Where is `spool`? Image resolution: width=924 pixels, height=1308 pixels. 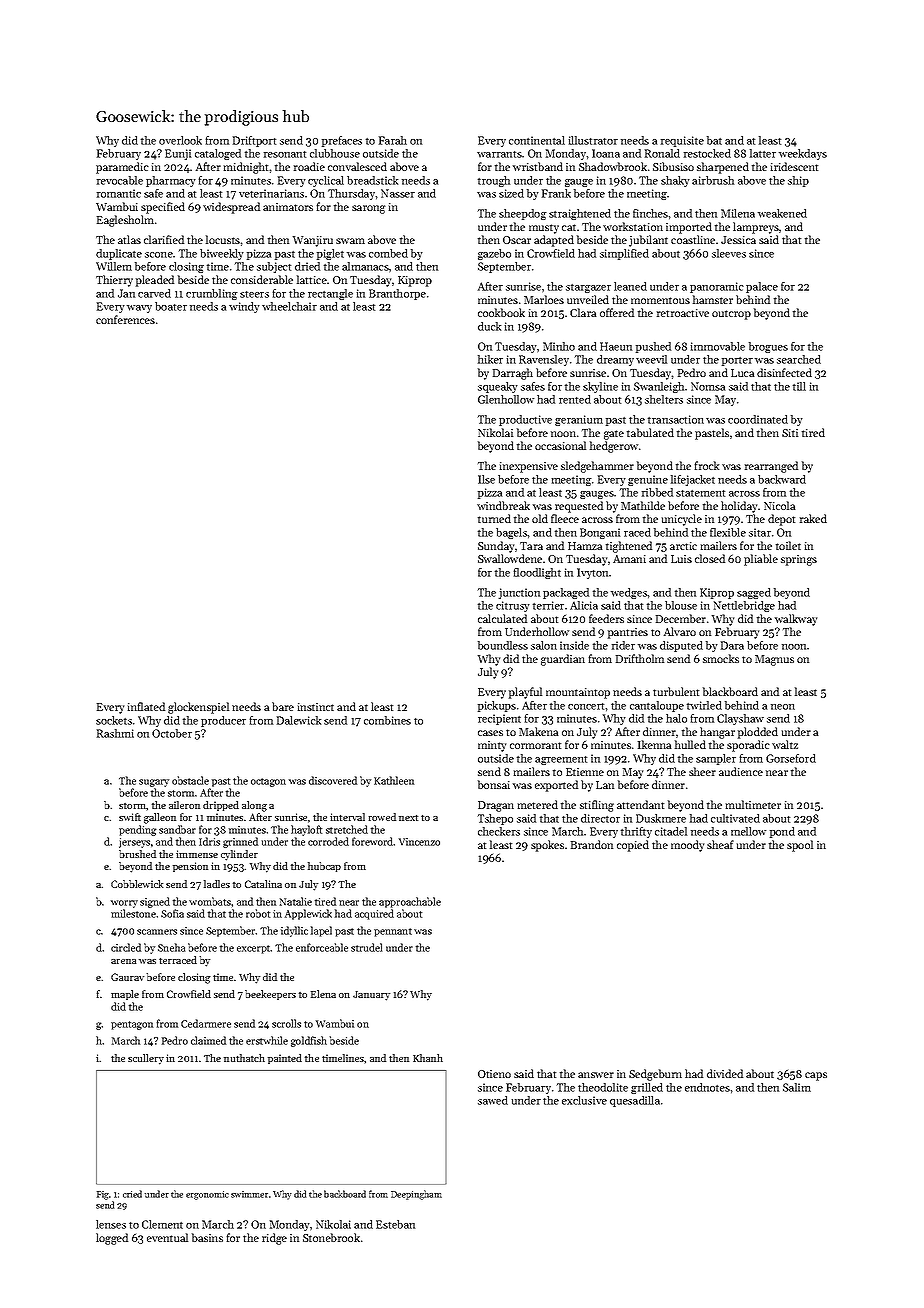 spool is located at coordinates (800, 846).
